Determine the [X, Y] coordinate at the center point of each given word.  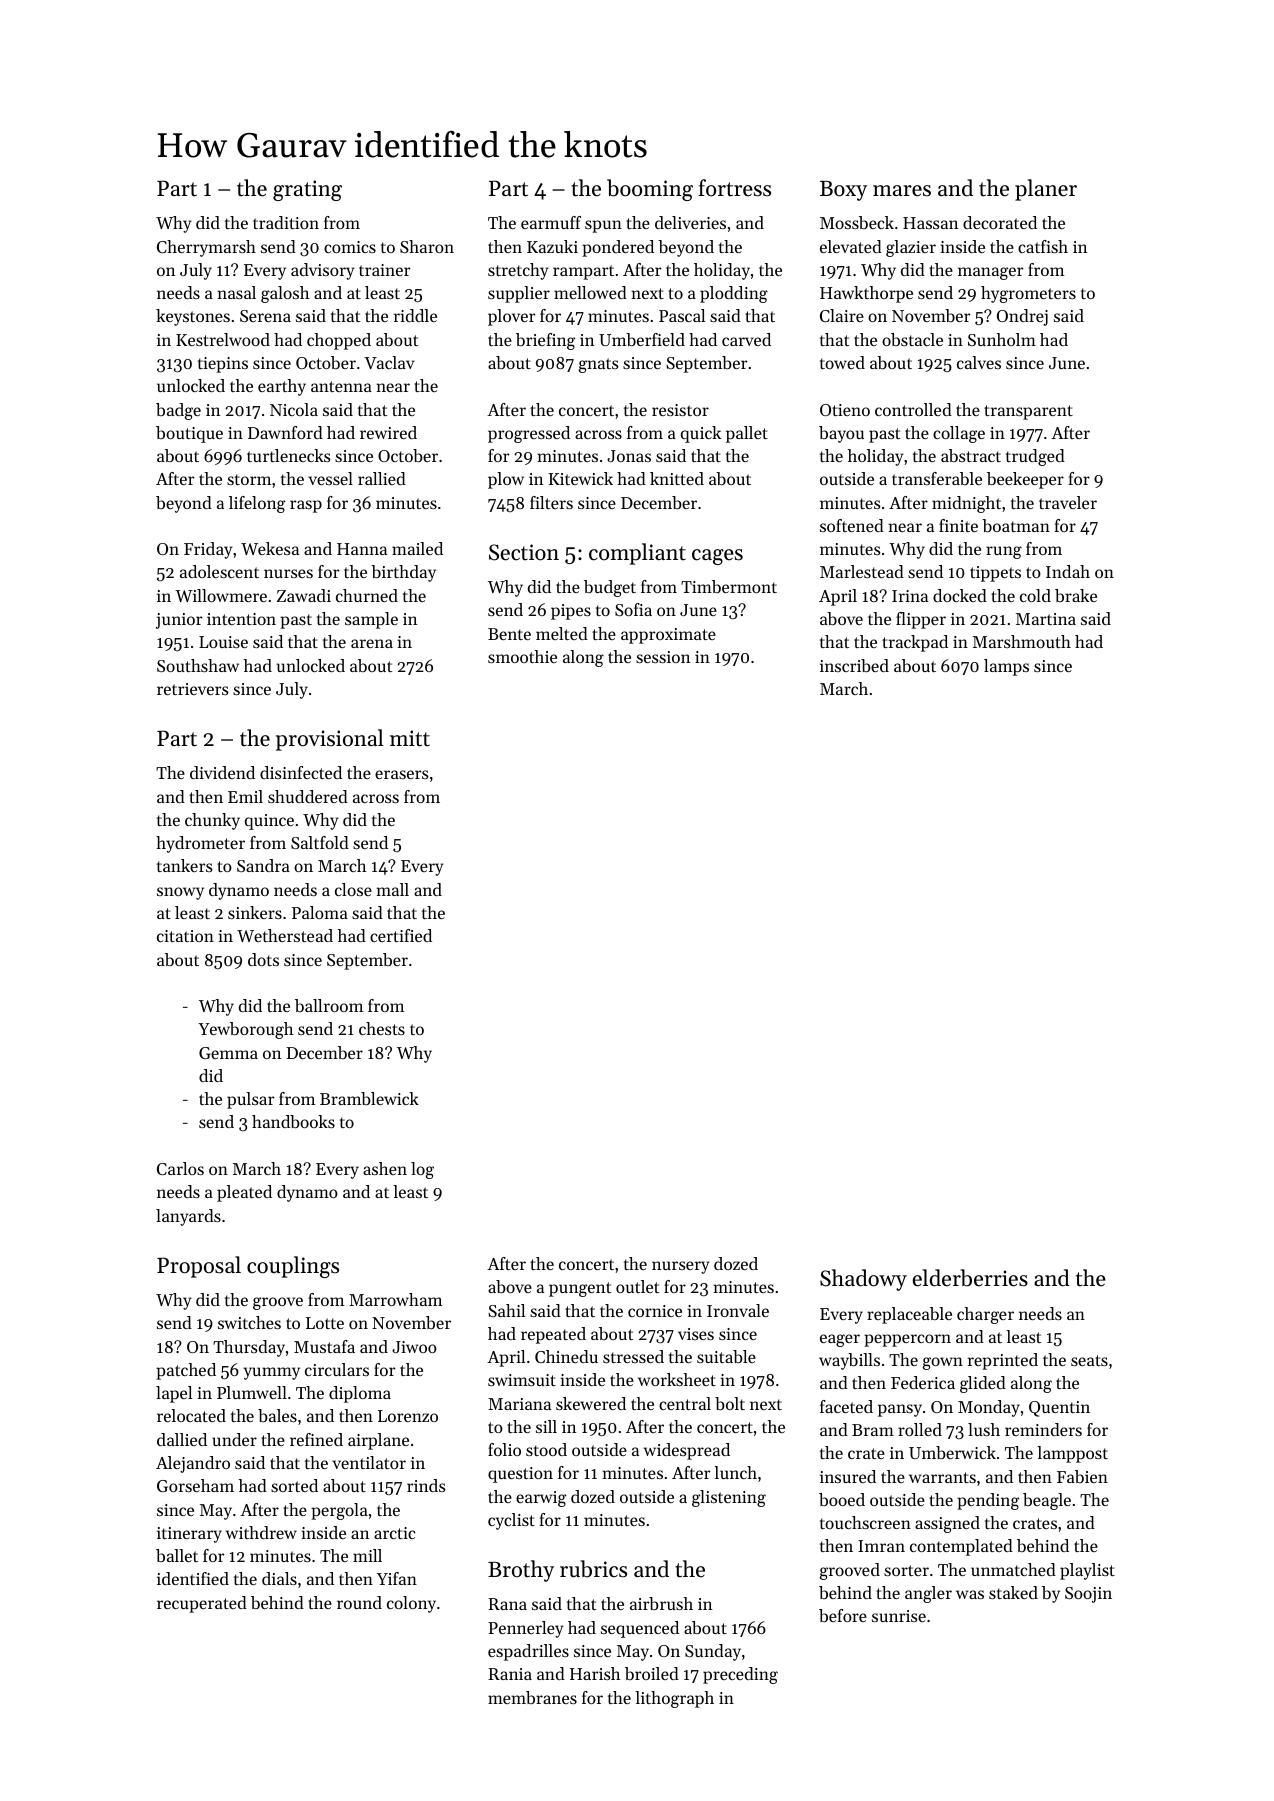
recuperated [202, 1604]
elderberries [970, 1278]
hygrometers [1028, 294]
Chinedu [566, 1356]
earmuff [551, 222]
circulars [337, 1369]
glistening [729, 1498]
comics [350, 247]
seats [1089, 1360]
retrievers [193, 689]
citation [185, 936]
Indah [1068, 571]
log [422, 1170]
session [663, 657]
